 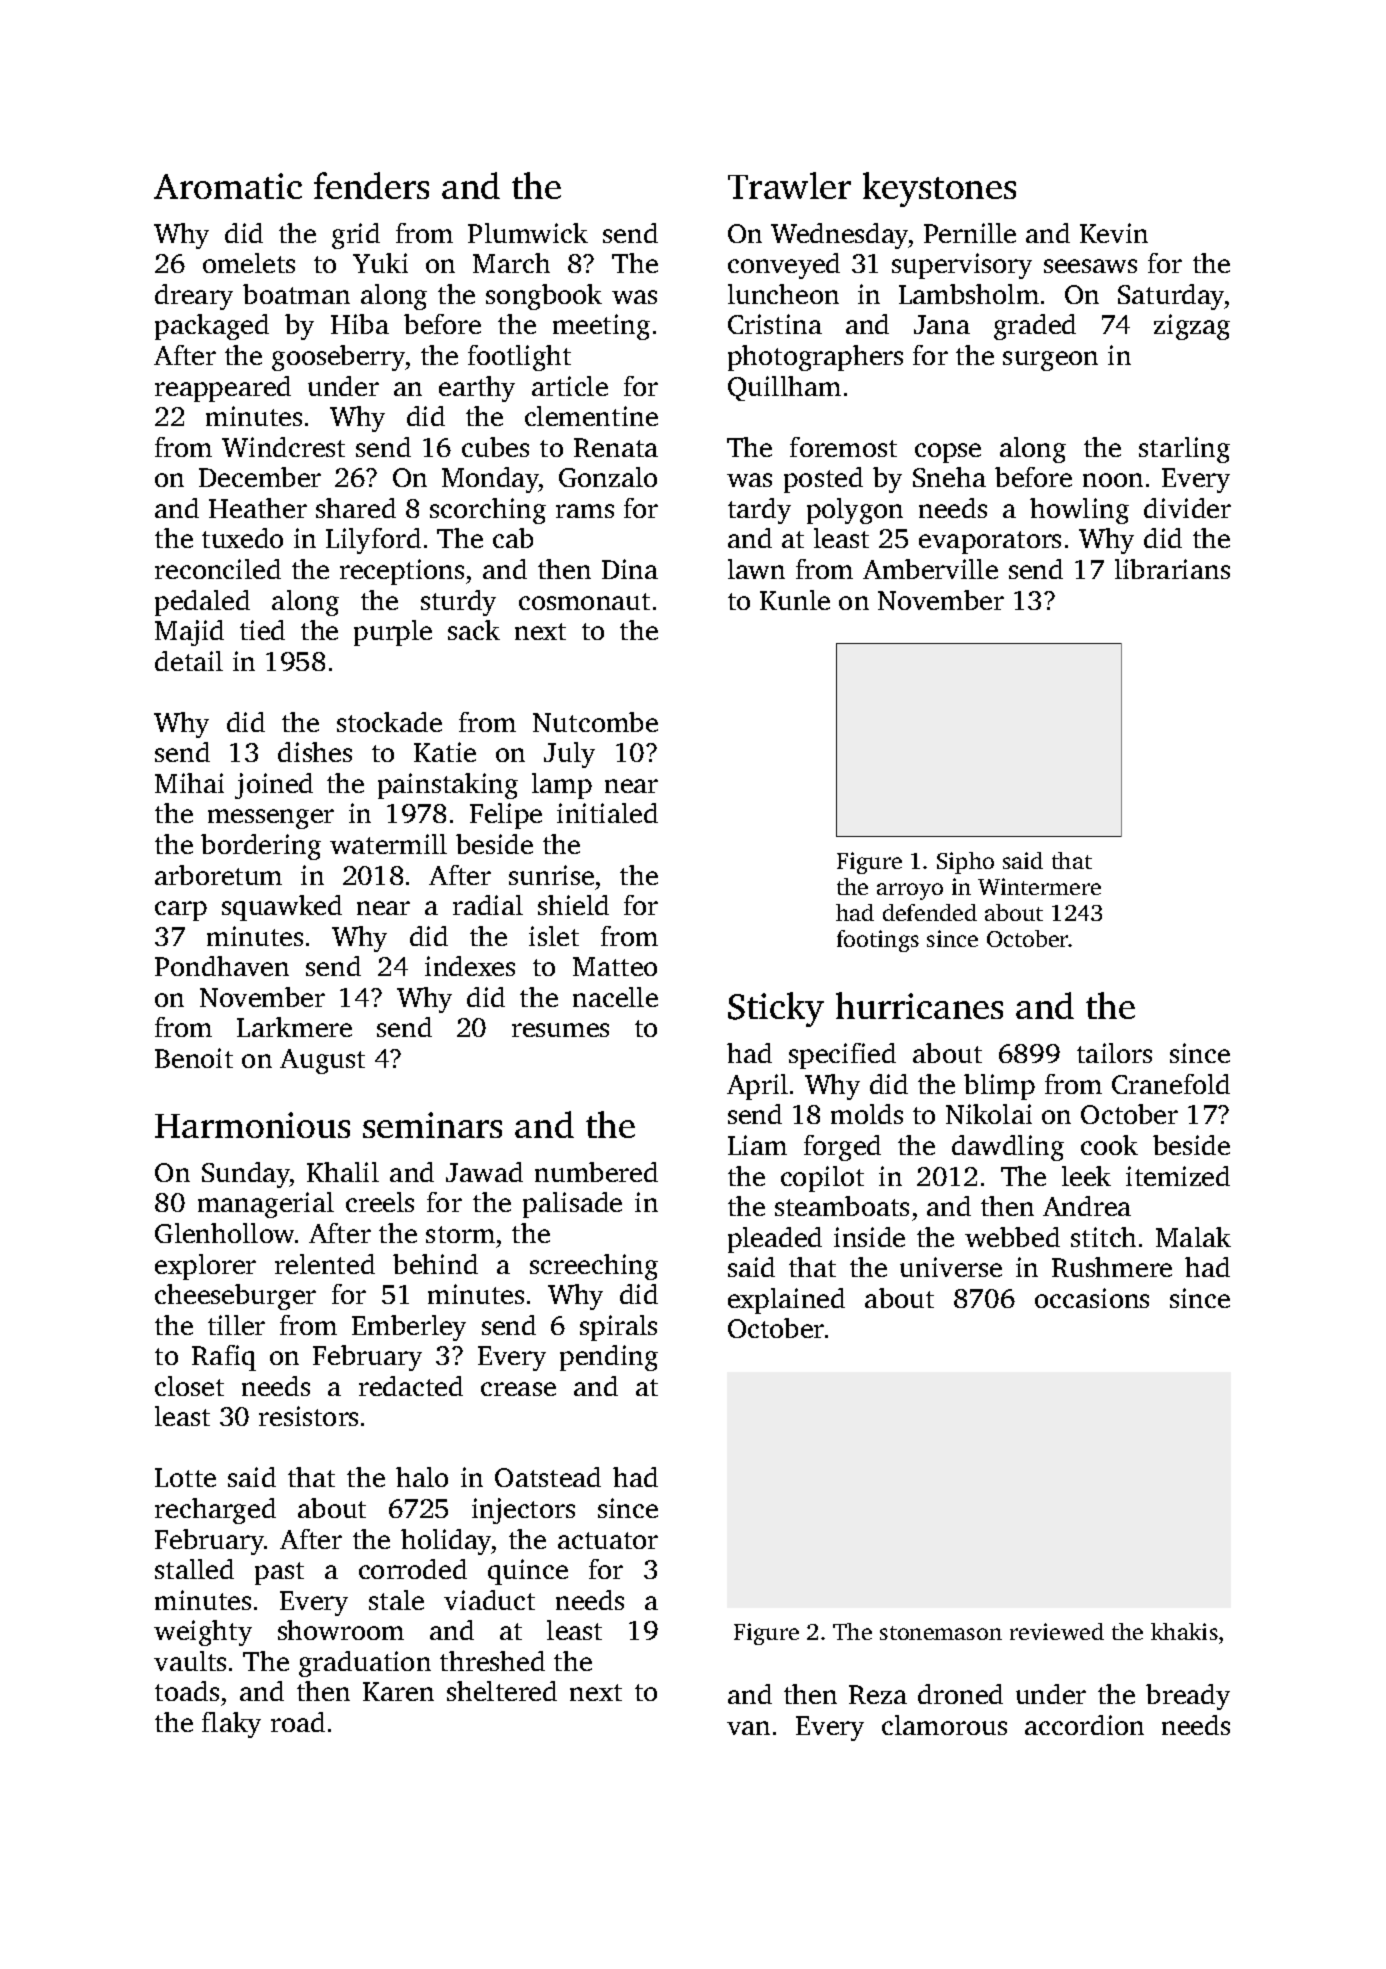 I want to click on halo, so click(x=422, y=1477).
